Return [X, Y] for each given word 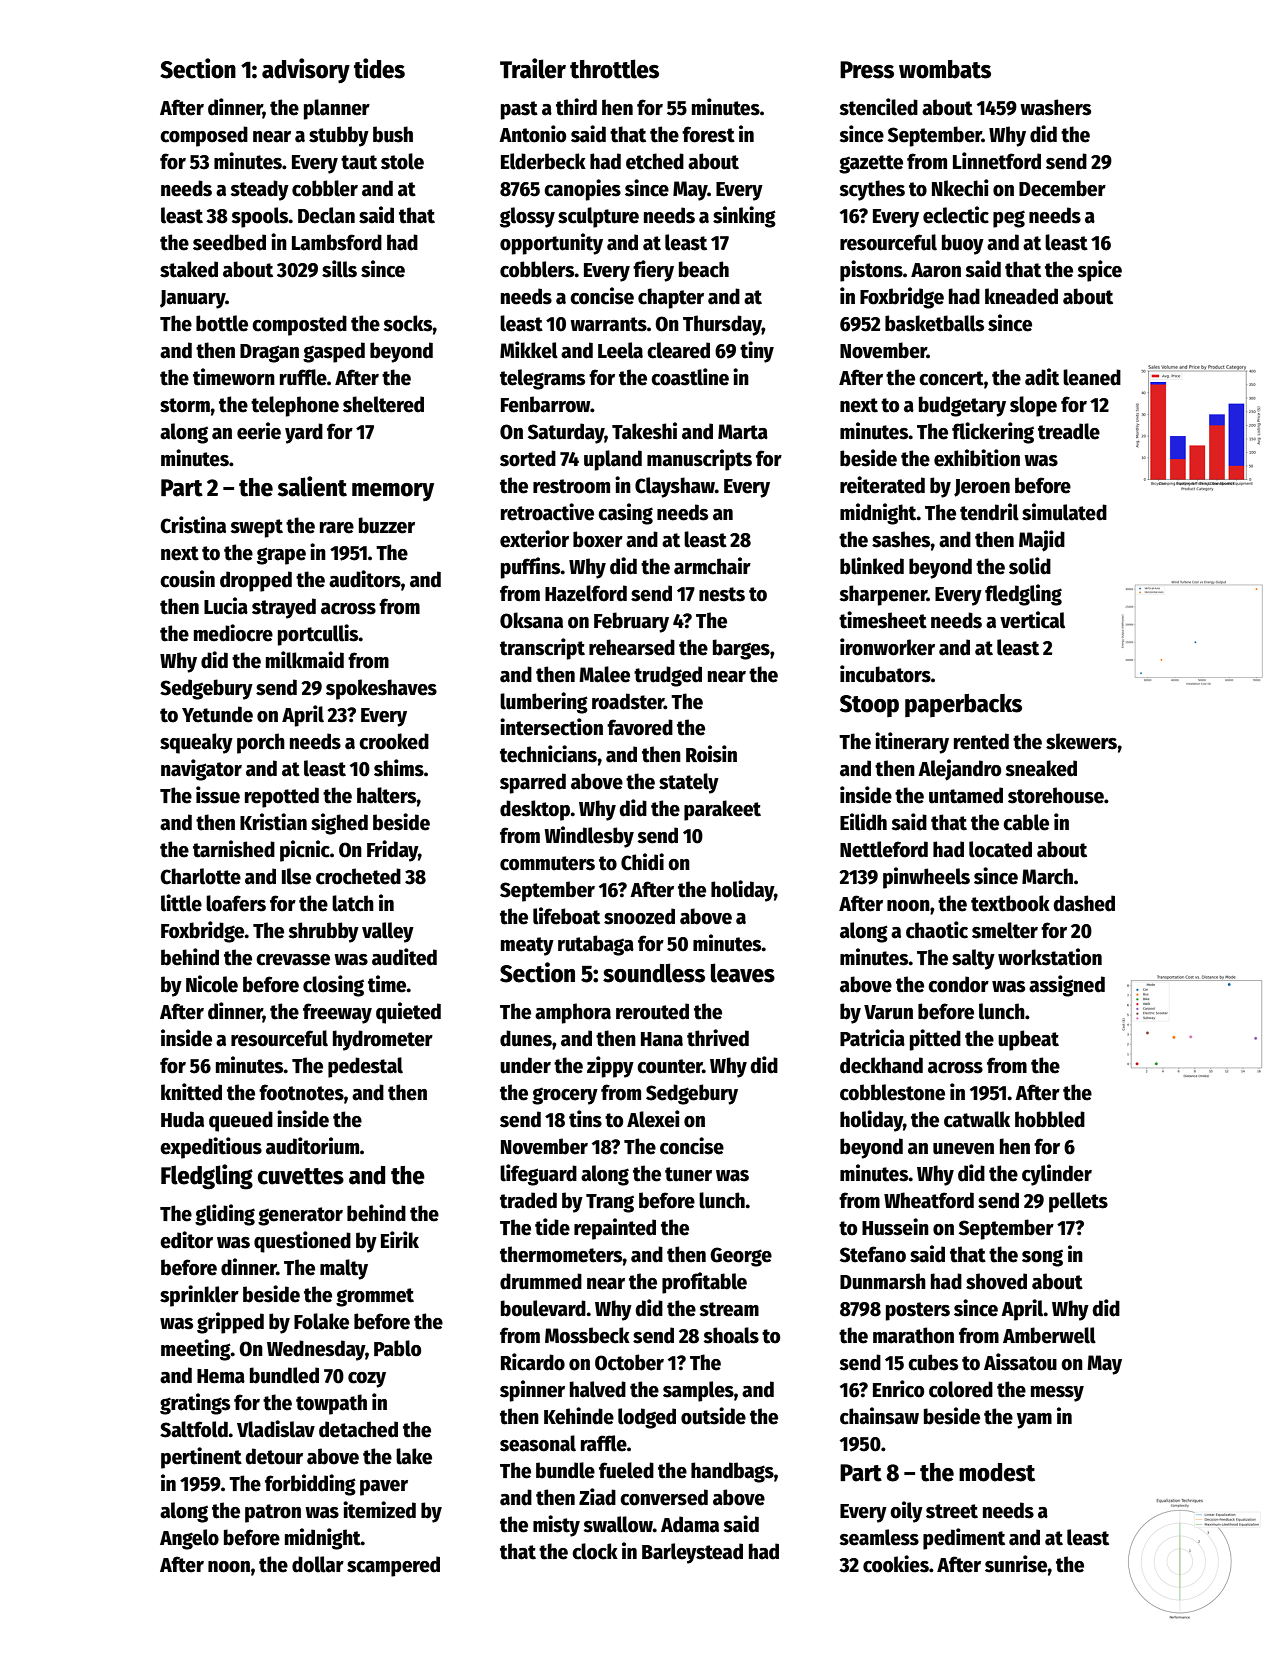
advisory [306, 71]
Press [867, 70]
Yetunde [217, 714]
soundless [654, 973]
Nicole [212, 984]
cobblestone [892, 1092]
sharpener [883, 595]
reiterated [882, 485]
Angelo [189, 1539]
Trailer [533, 68]
